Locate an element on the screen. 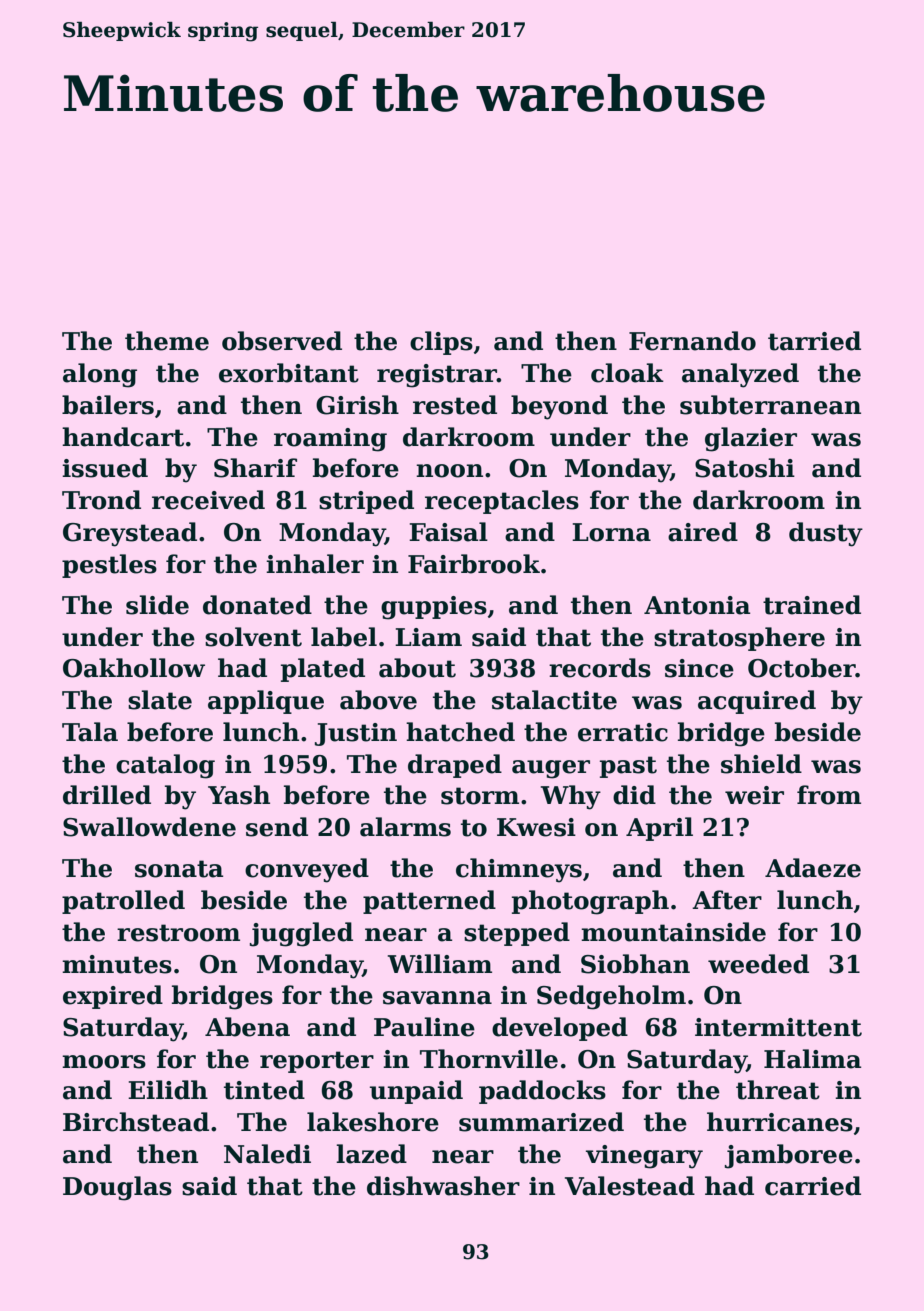 The image size is (924, 1311). cloak is located at coordinates (627, 373).
